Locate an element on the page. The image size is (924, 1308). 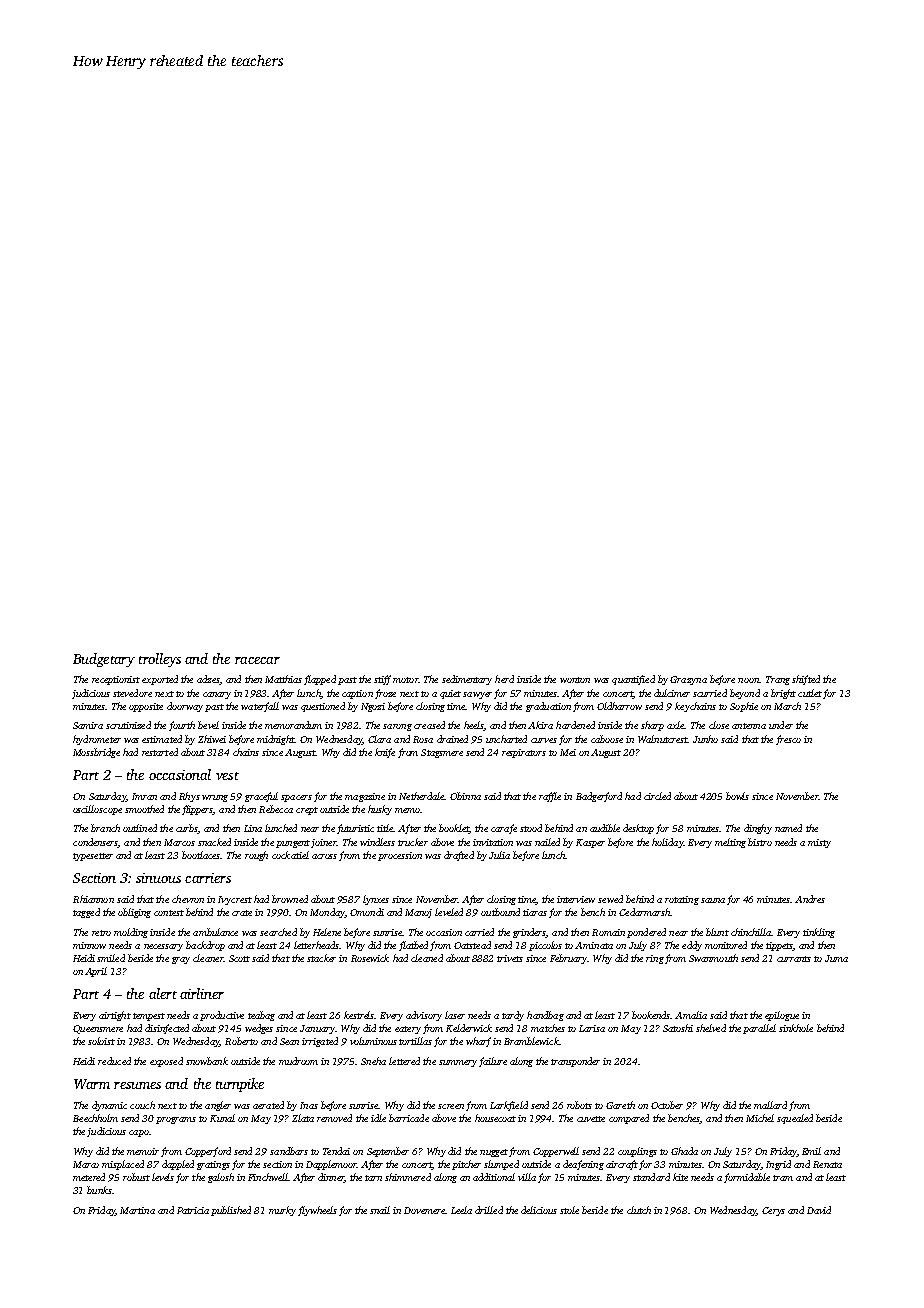
Juma is located at coordinates (836, 958).
